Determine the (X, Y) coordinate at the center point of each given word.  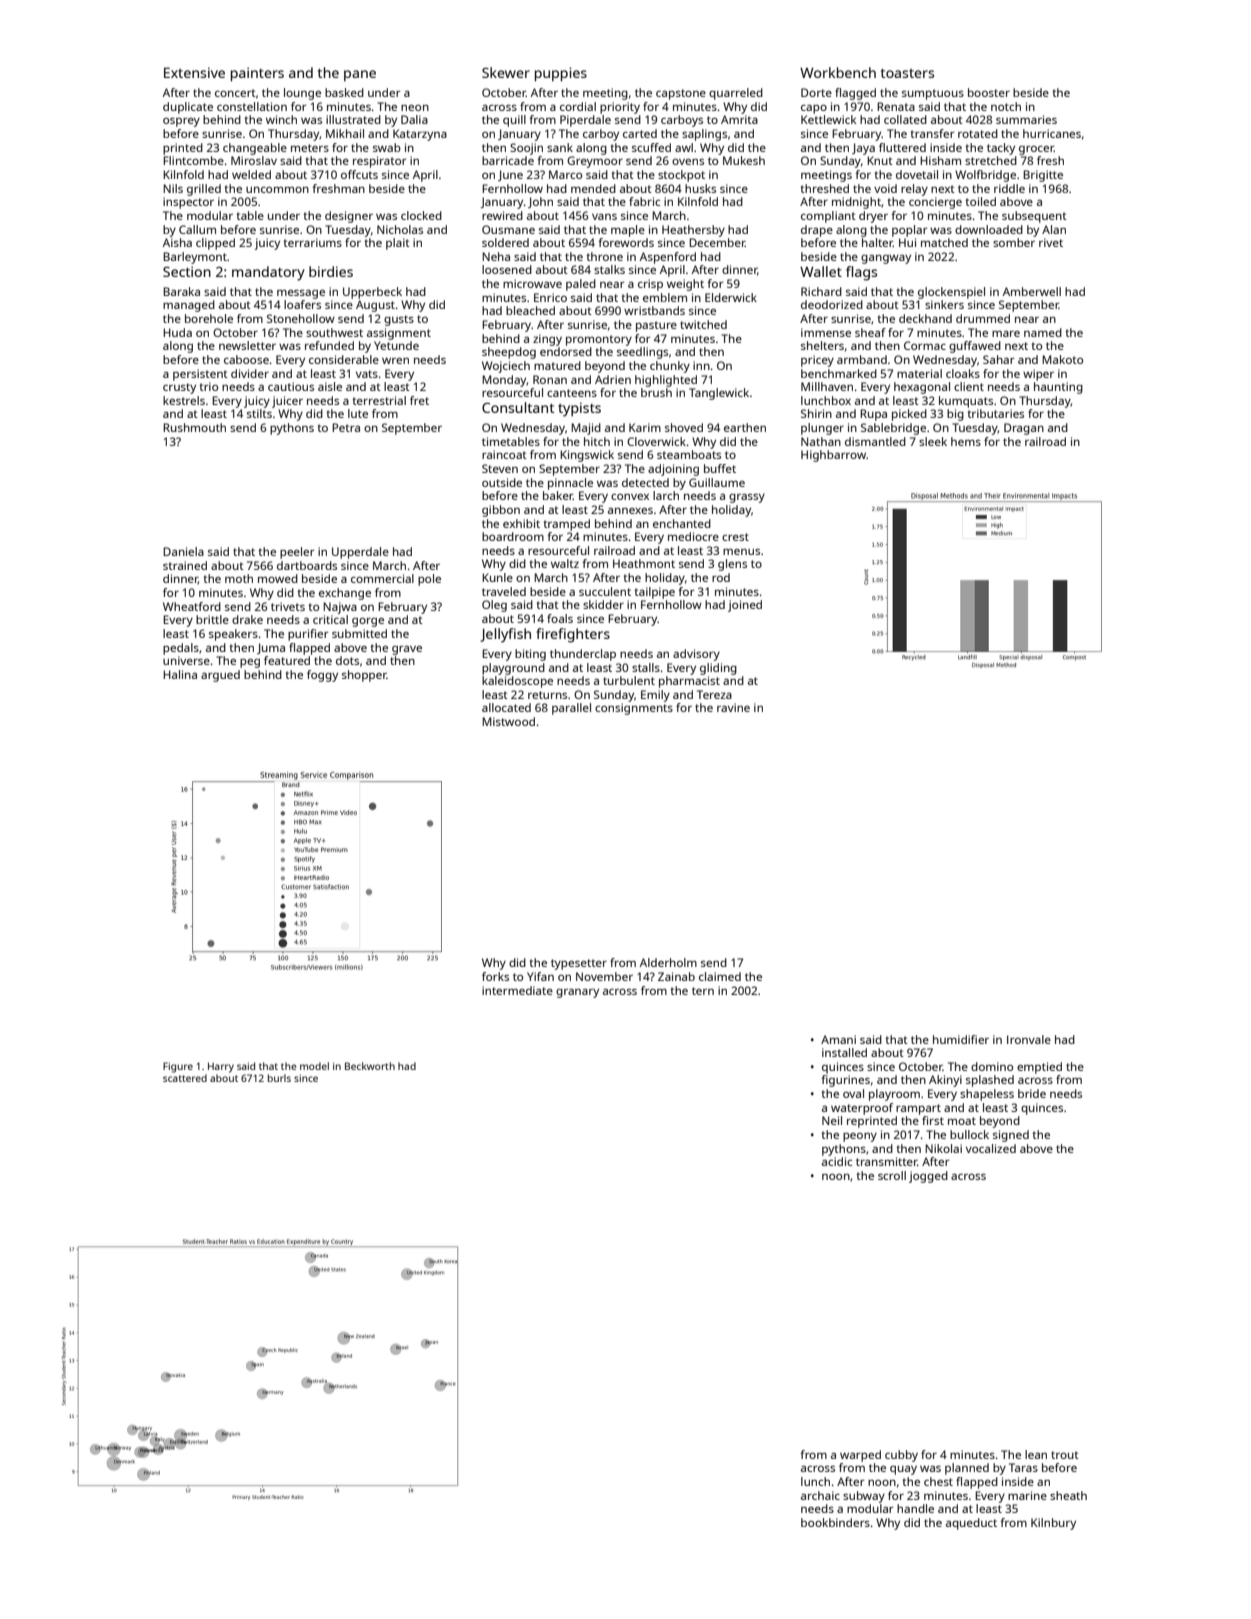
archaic (820, 1495)
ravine (733, 707)
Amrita (739, 119)
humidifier (961, 1039)
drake (247, 619)
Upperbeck (372, 293)
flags (861, 273)
